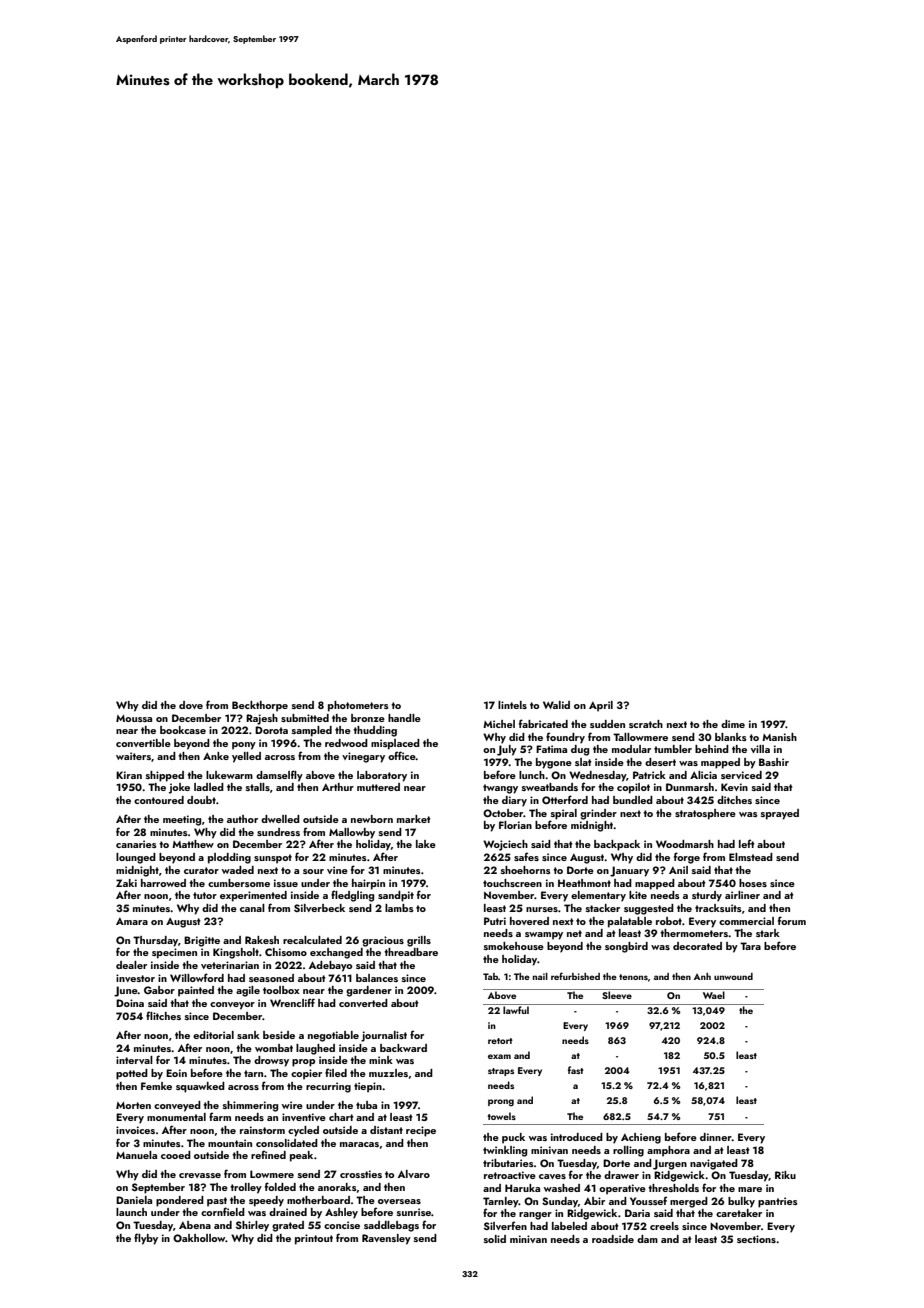 This document has height=1308, width=924. What do you see at coordinates (213, 1035) in the document?
I see `editorial` at bounding box center [213, 1035].
